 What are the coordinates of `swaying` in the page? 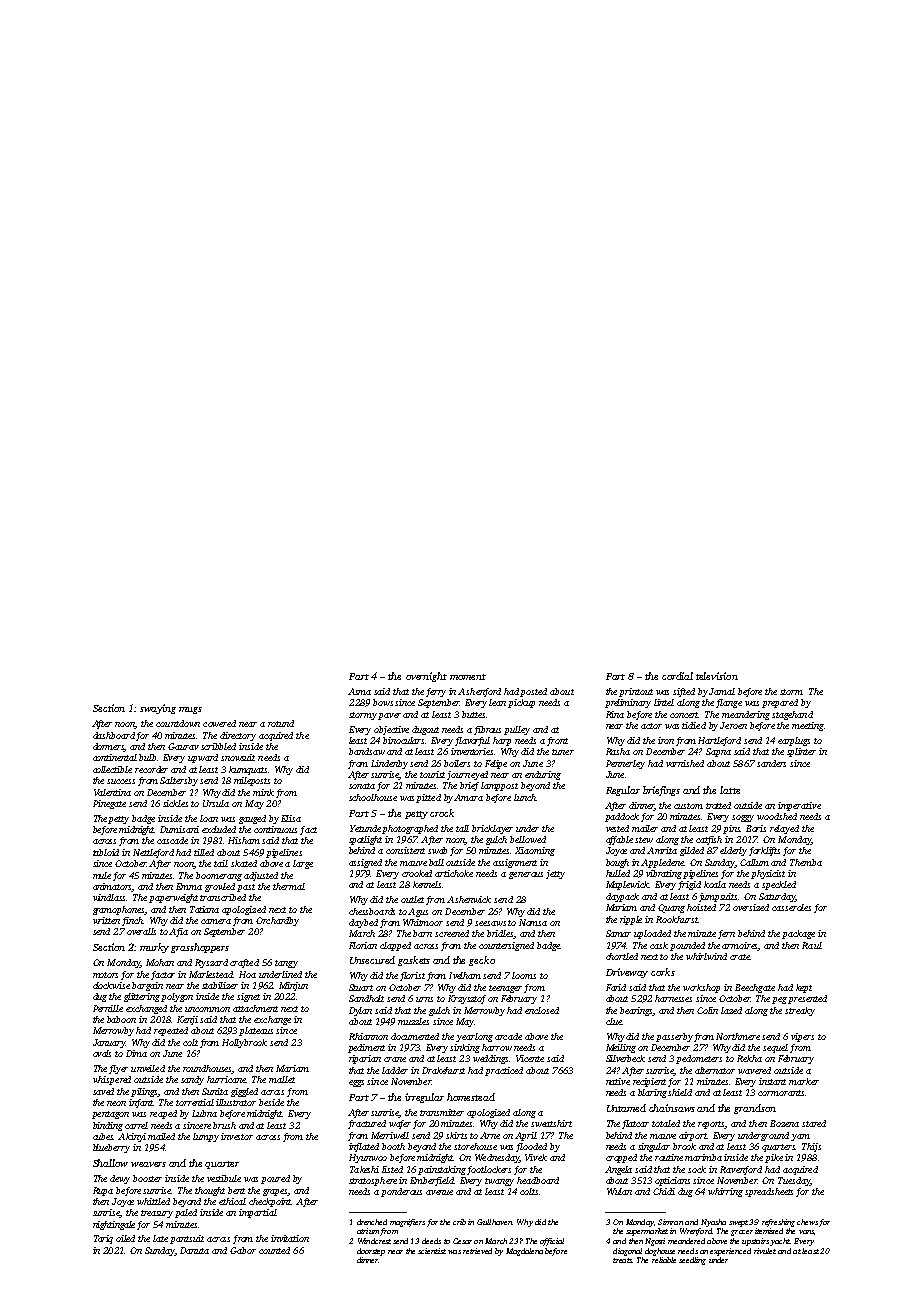 It's located at (158, 709).
